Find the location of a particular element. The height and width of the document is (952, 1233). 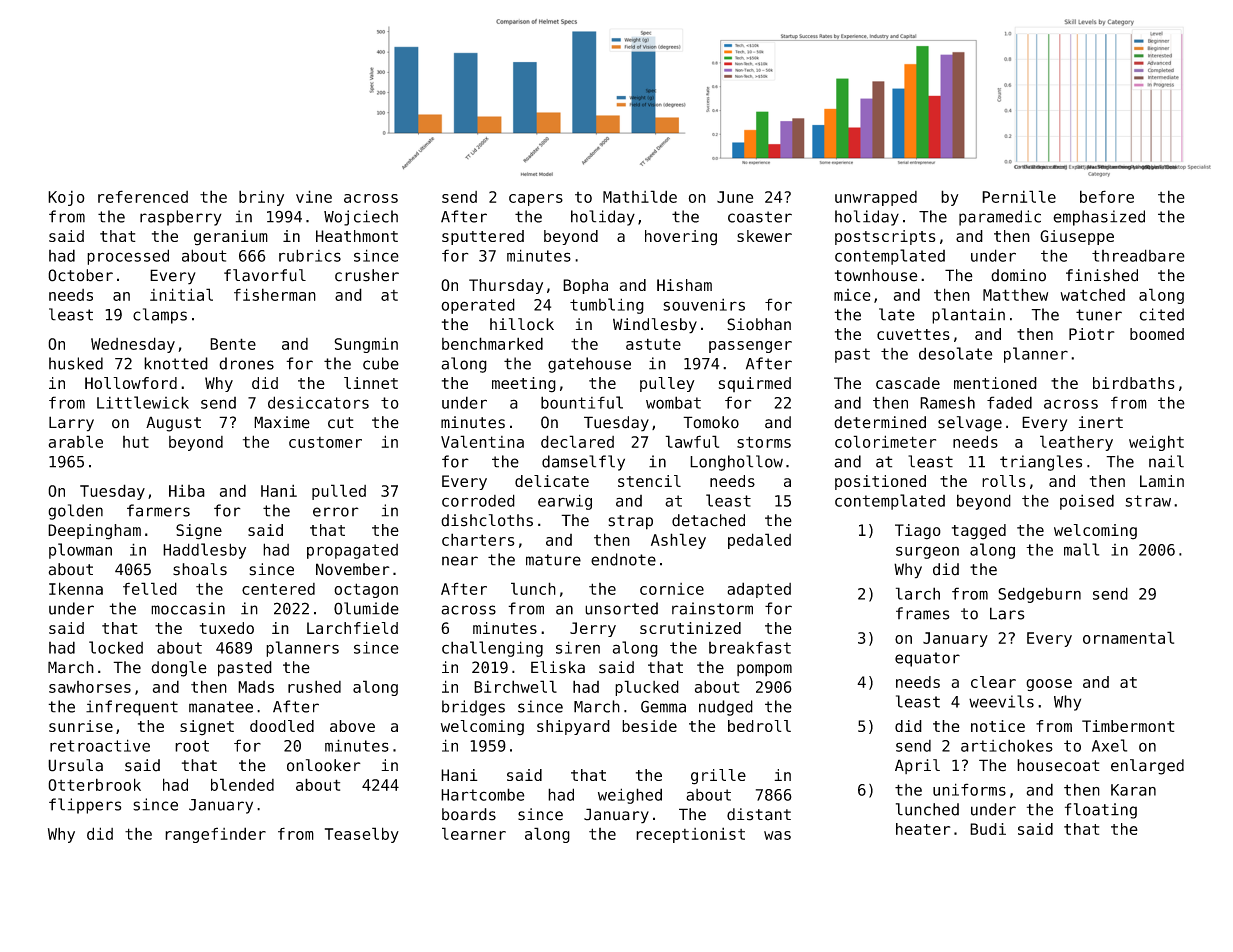

Mathilde is located at coordinates (640, 196).
